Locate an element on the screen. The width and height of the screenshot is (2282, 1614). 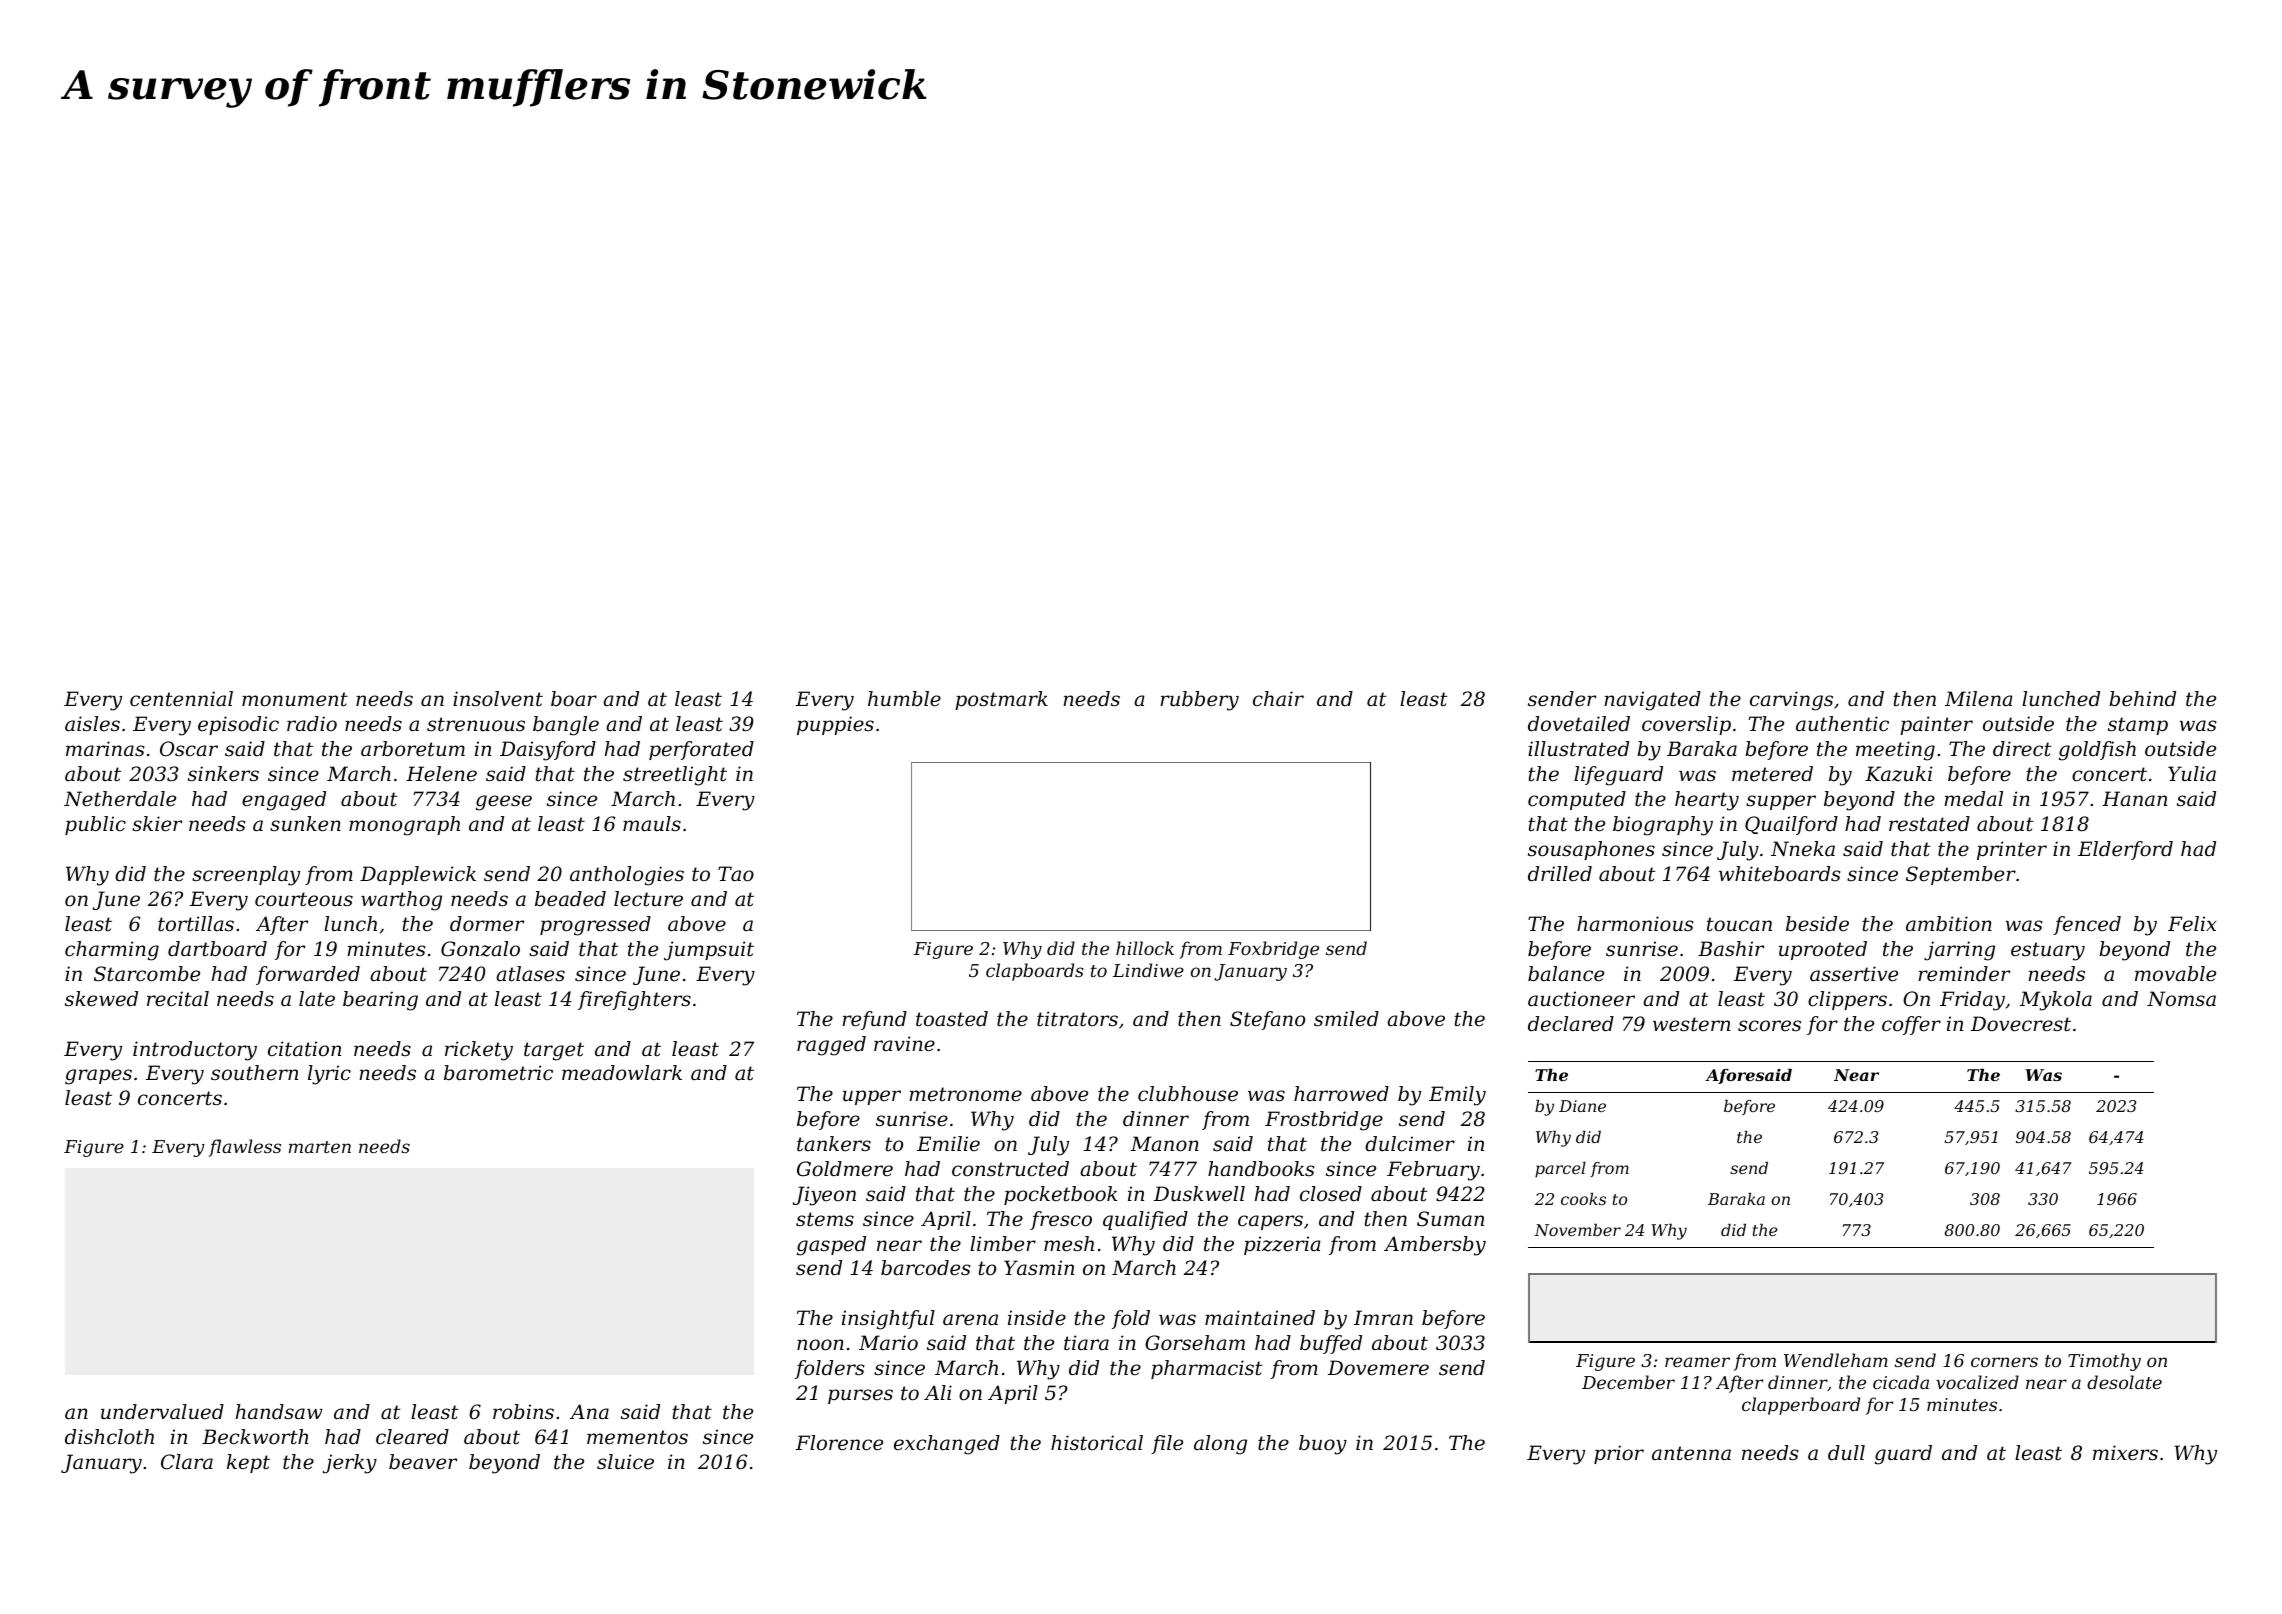
anthologies is located at coordinates (627, 876).
